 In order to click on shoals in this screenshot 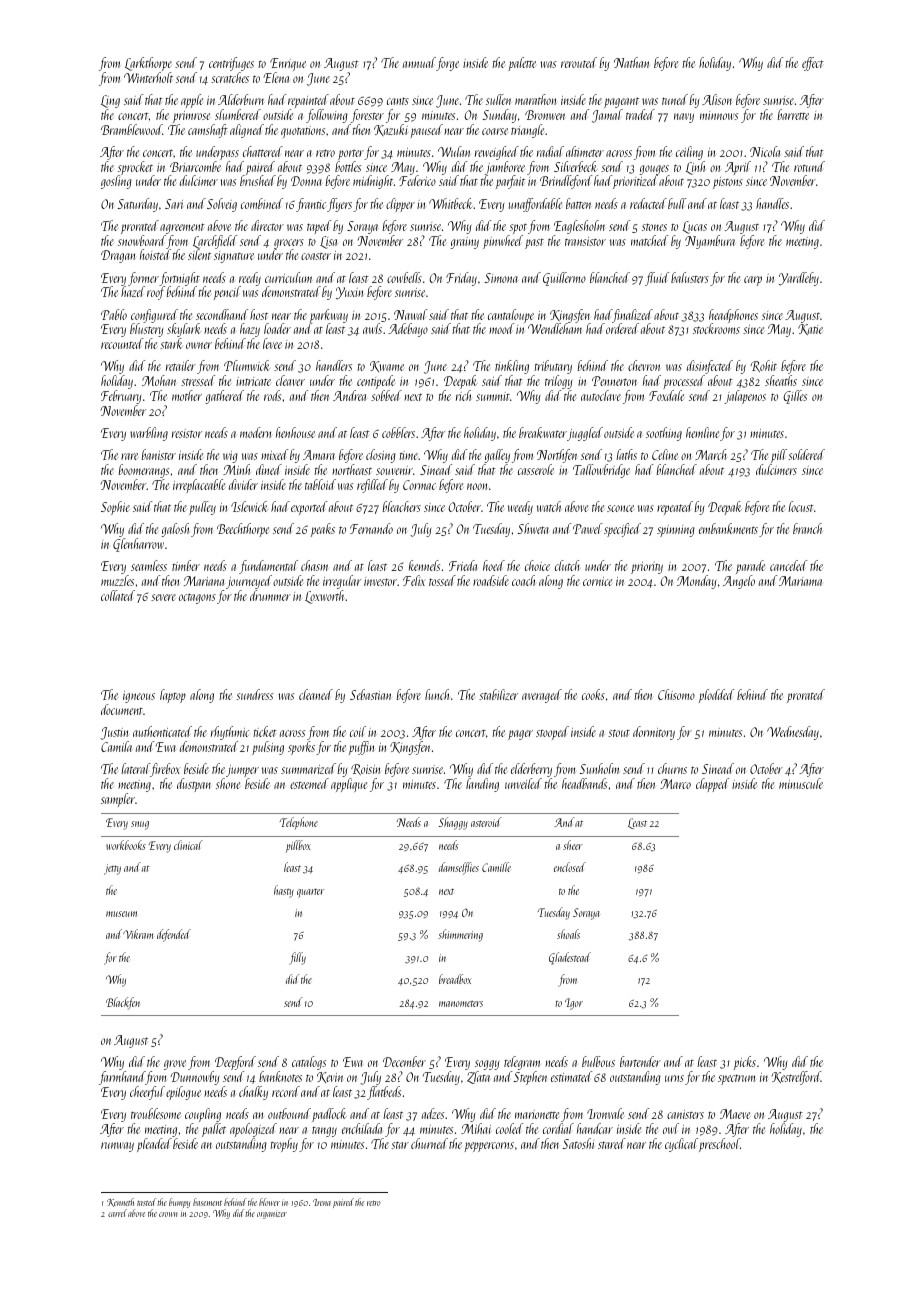, I will do `click(568, 934)`.
